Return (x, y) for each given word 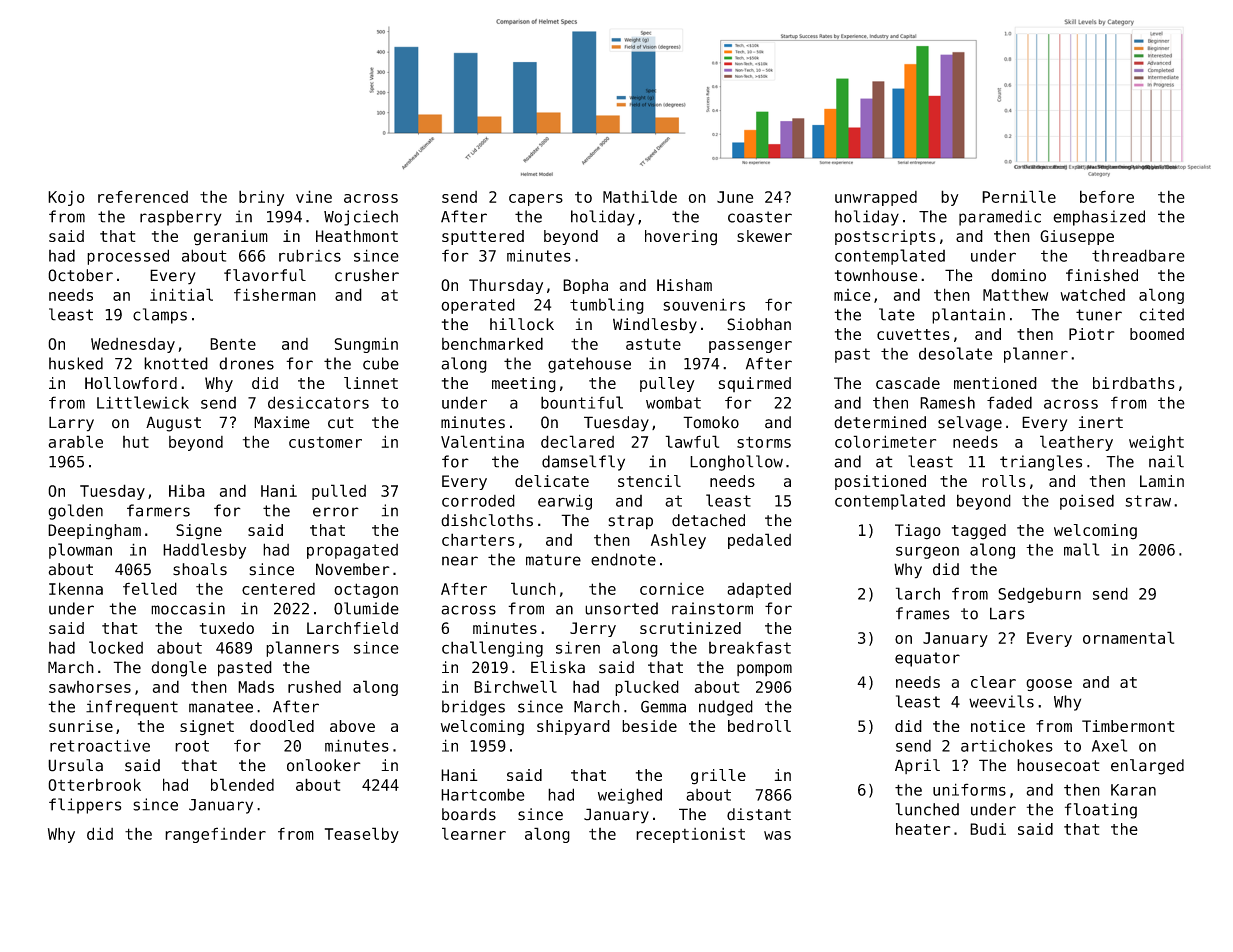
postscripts (885, 237)
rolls (1004, 481)
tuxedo (227, 628)
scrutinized (690, 628)
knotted (176, 363)
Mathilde (640, 196)
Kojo (66, 198)
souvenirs (704, 304)
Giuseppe (1077, 237)
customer (325, 442)
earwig (565, 502)
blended (242, 784)
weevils (1001, 701)
